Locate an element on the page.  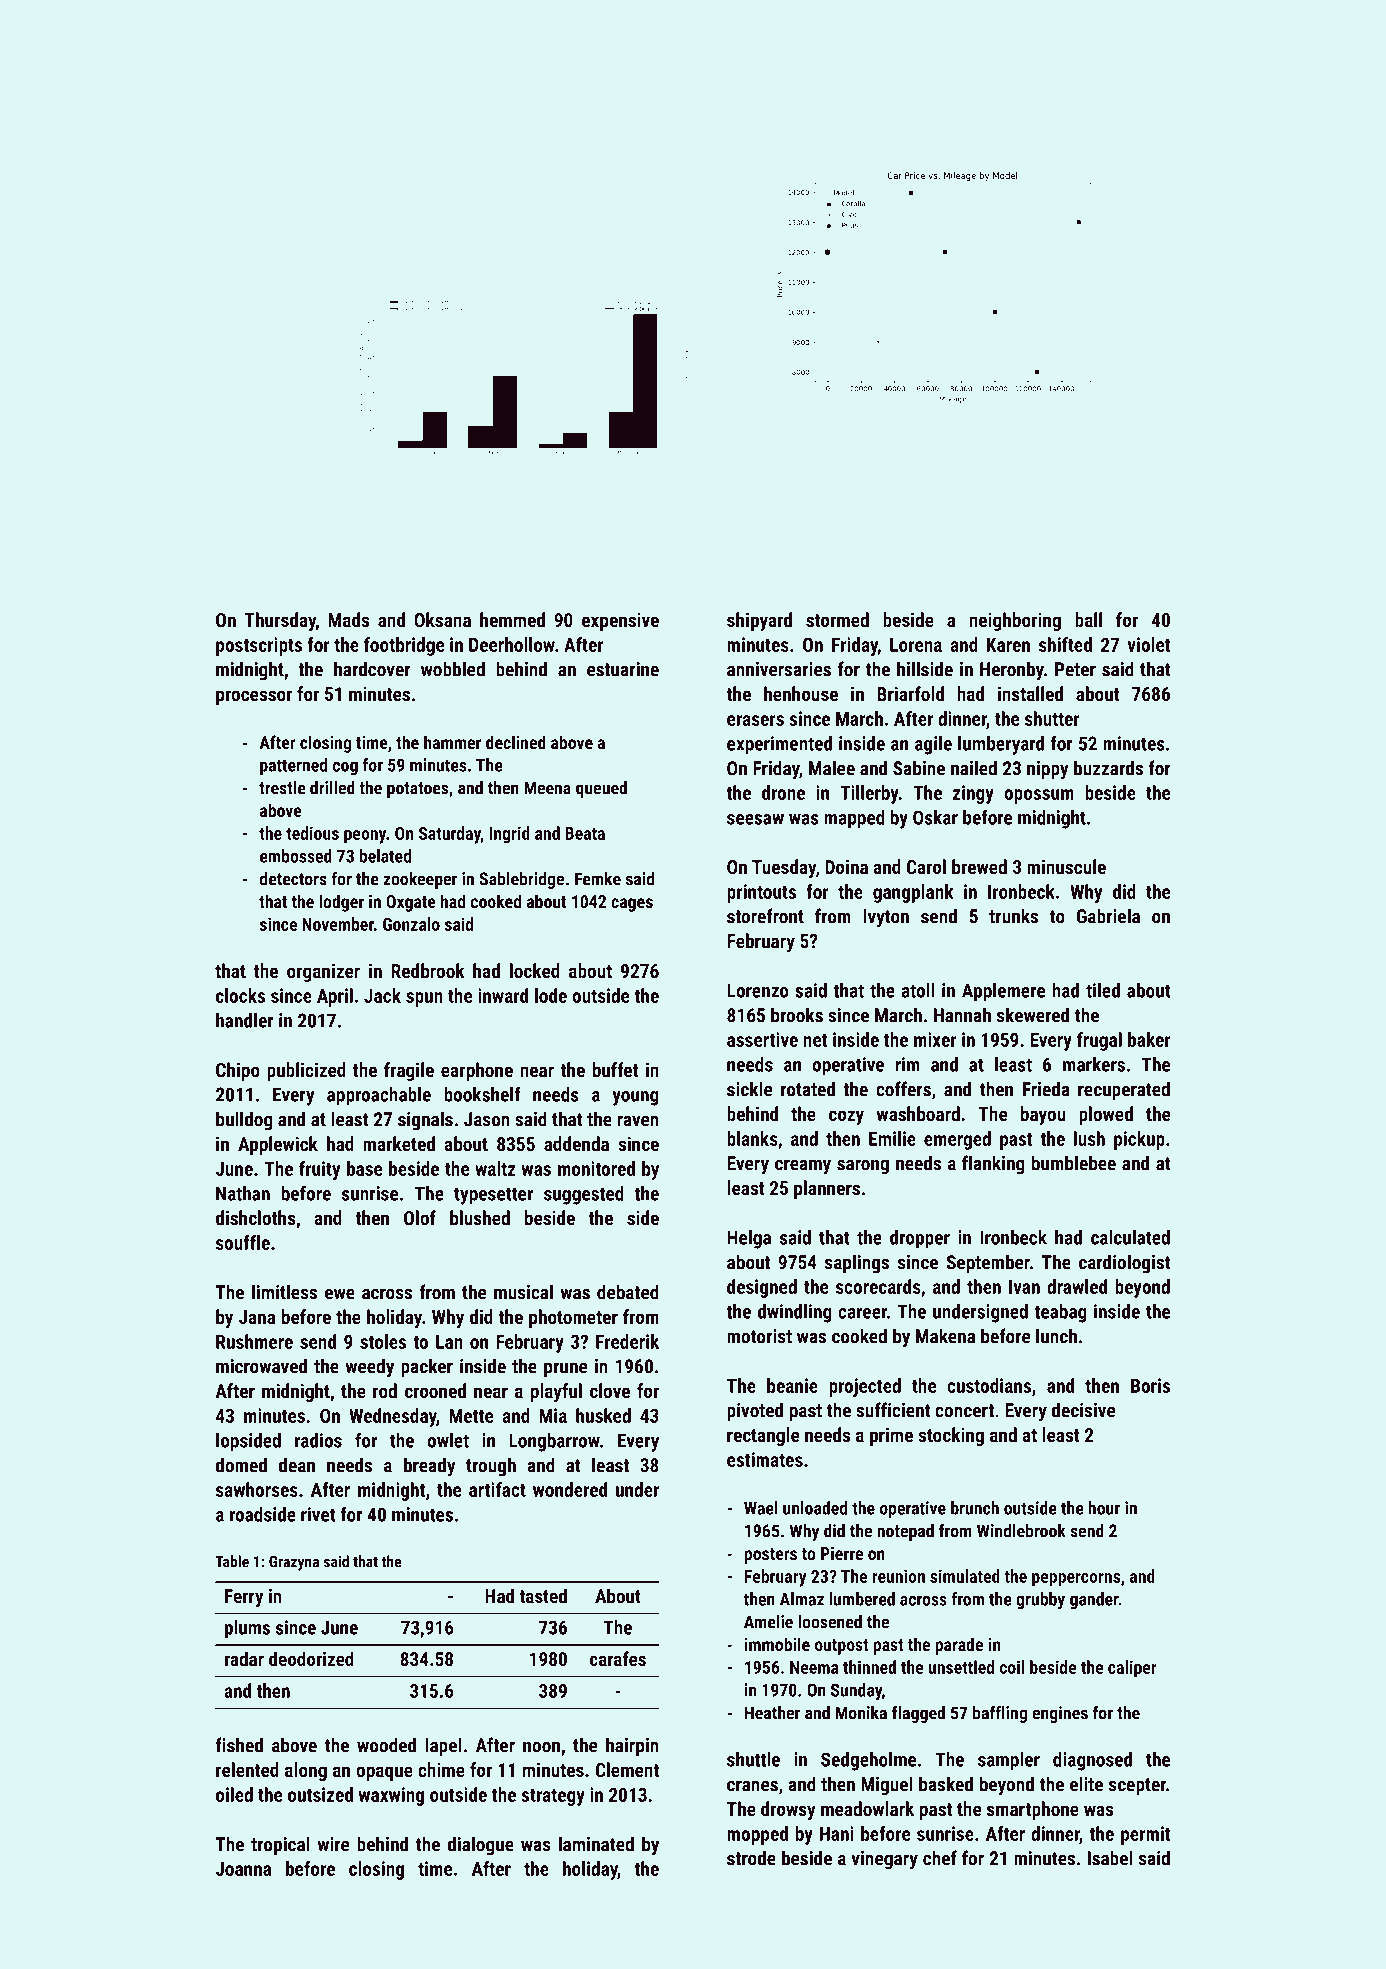
recuperated is located at coordinates (1124, 1090).
